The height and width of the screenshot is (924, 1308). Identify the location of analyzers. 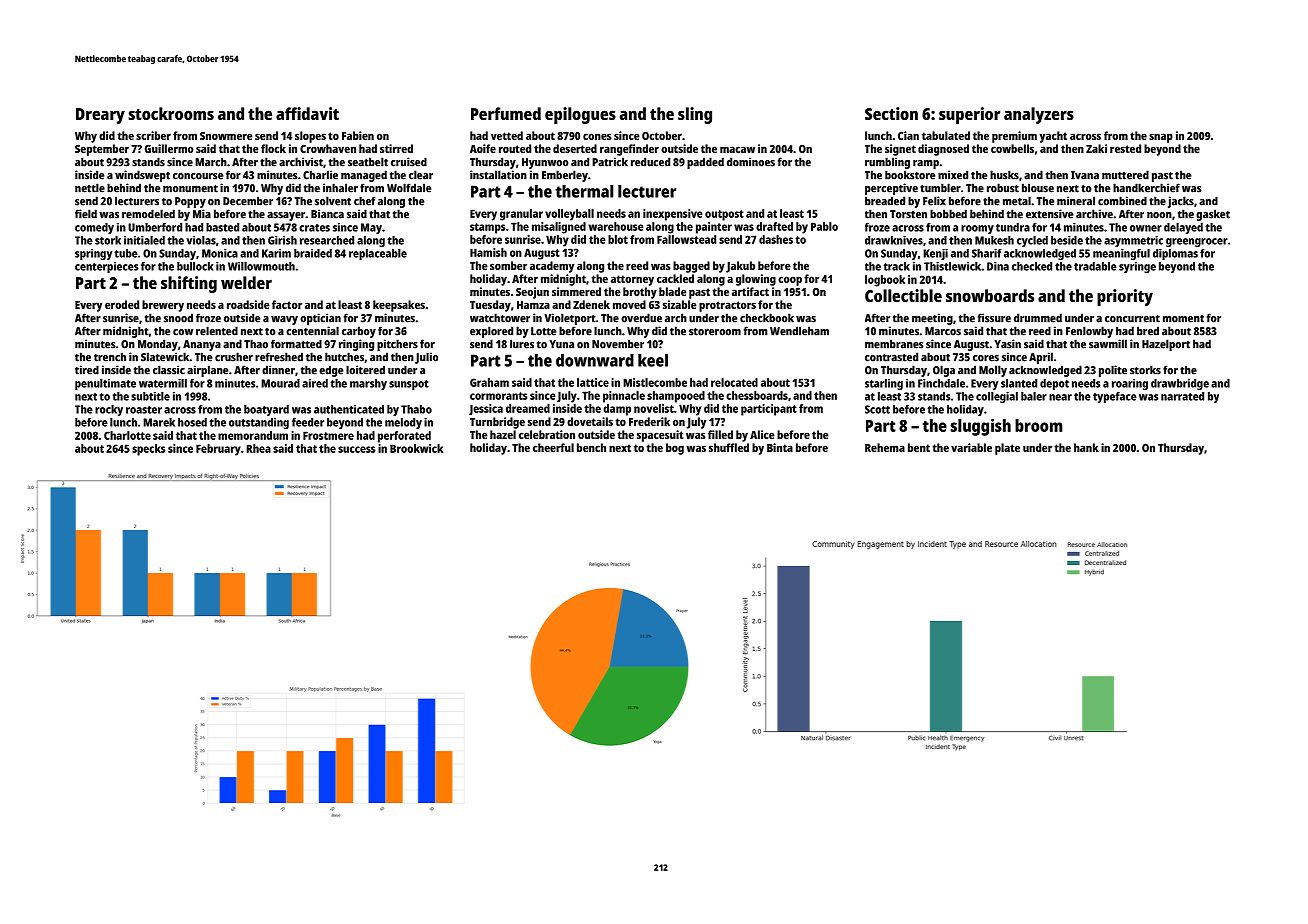
(1039, 115).
